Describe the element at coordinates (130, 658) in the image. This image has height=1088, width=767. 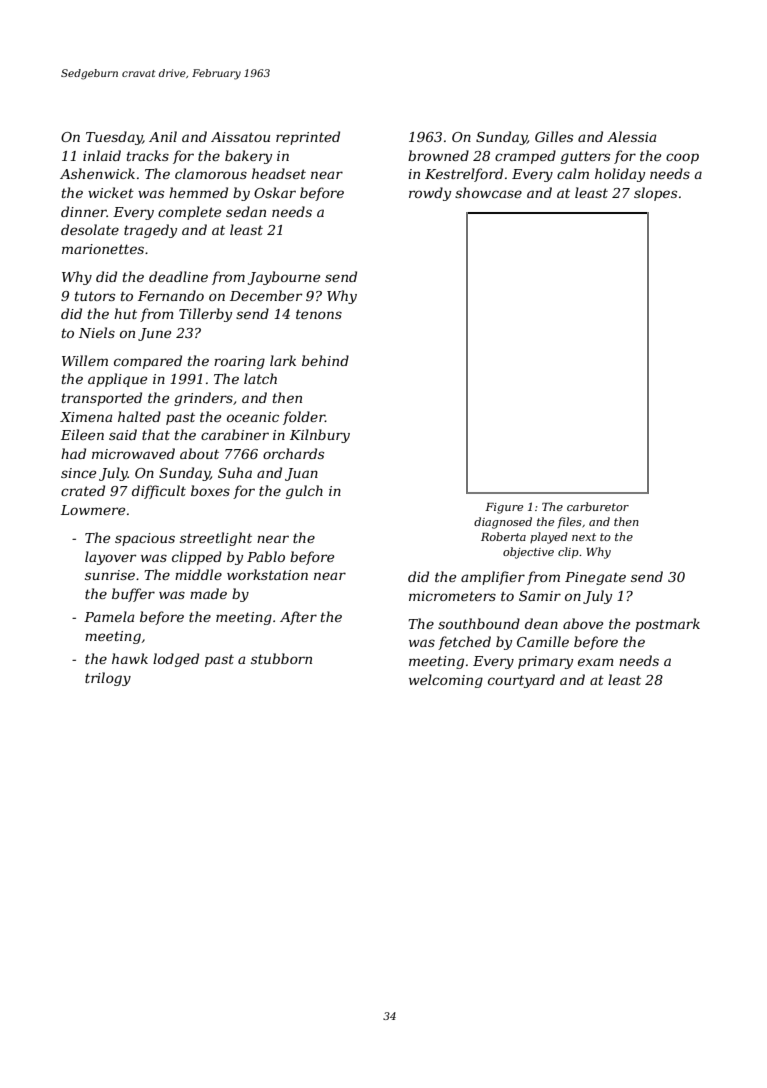
I see `hawk` at that location.
